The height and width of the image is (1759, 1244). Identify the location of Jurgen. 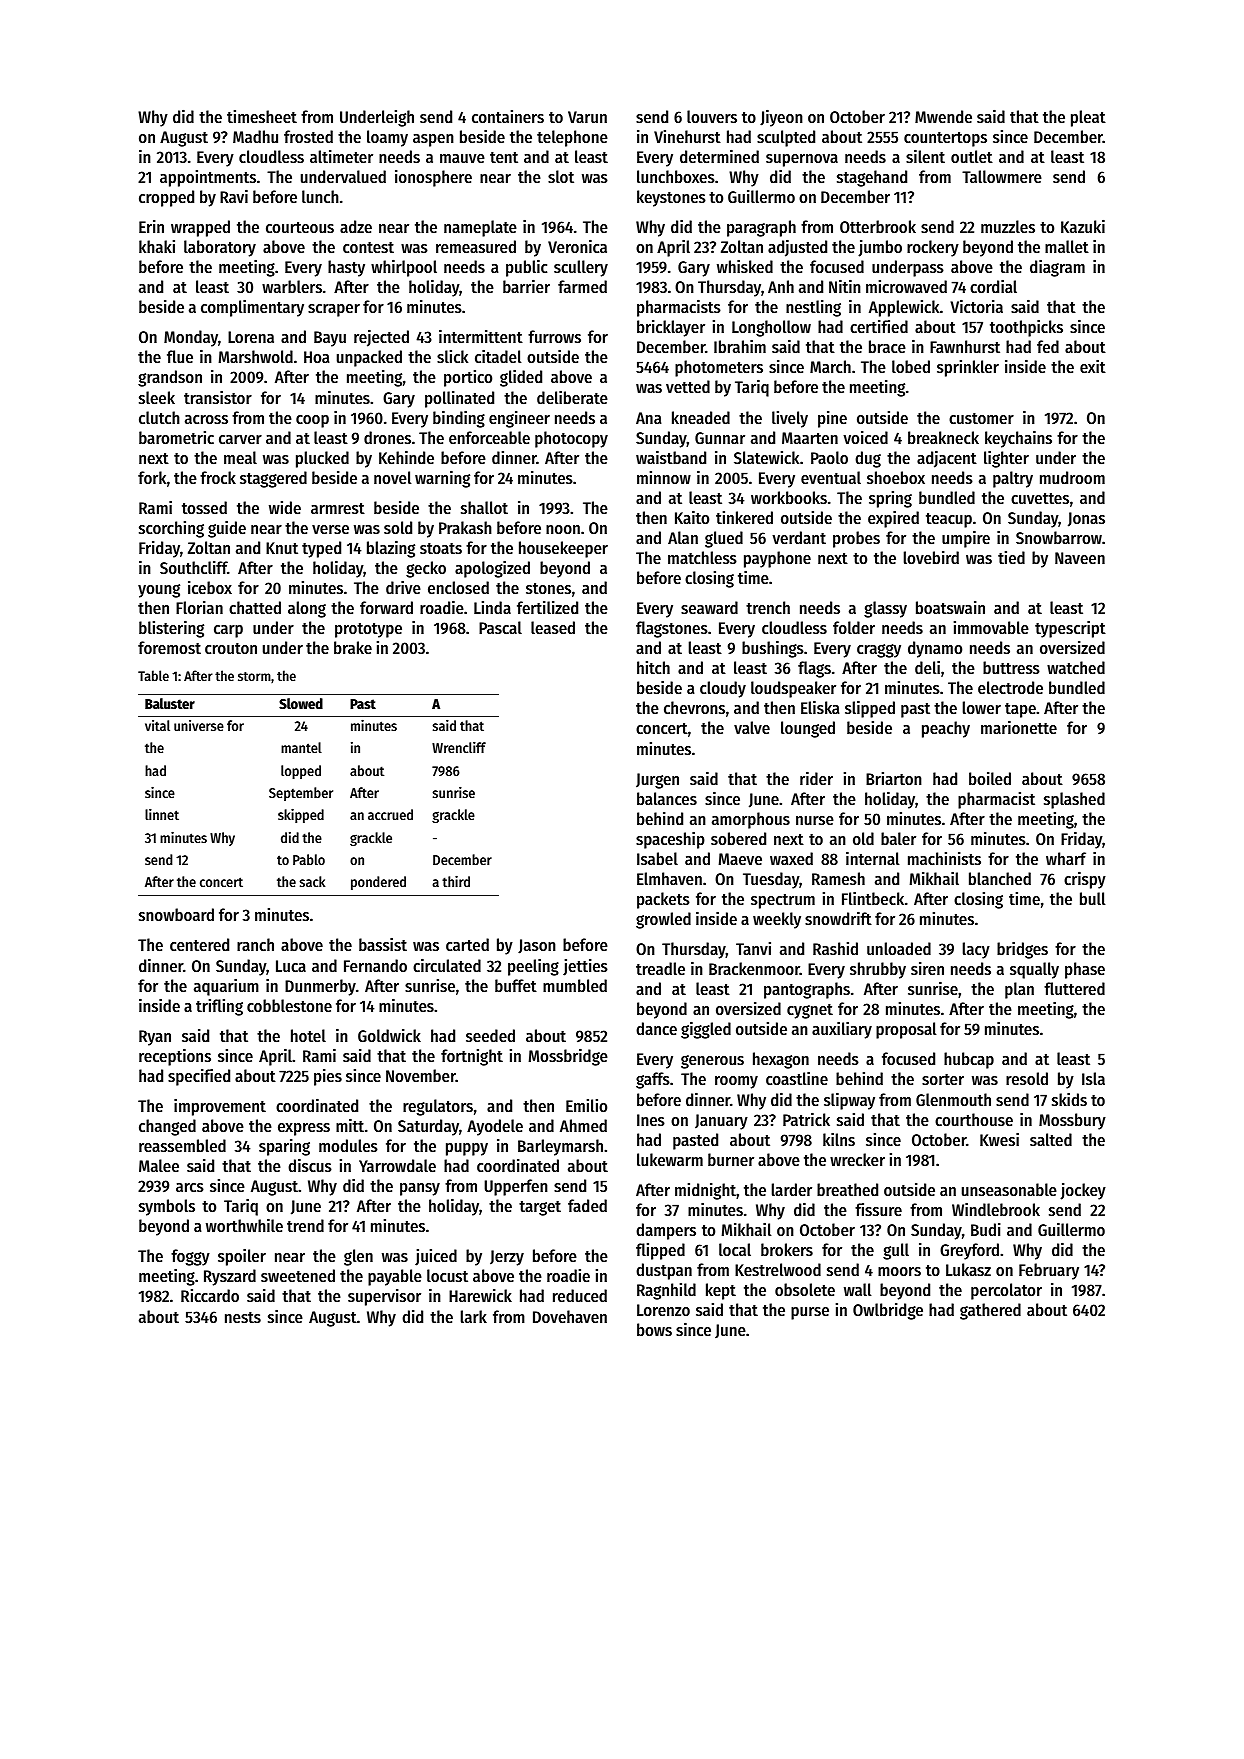
(657, 781).
